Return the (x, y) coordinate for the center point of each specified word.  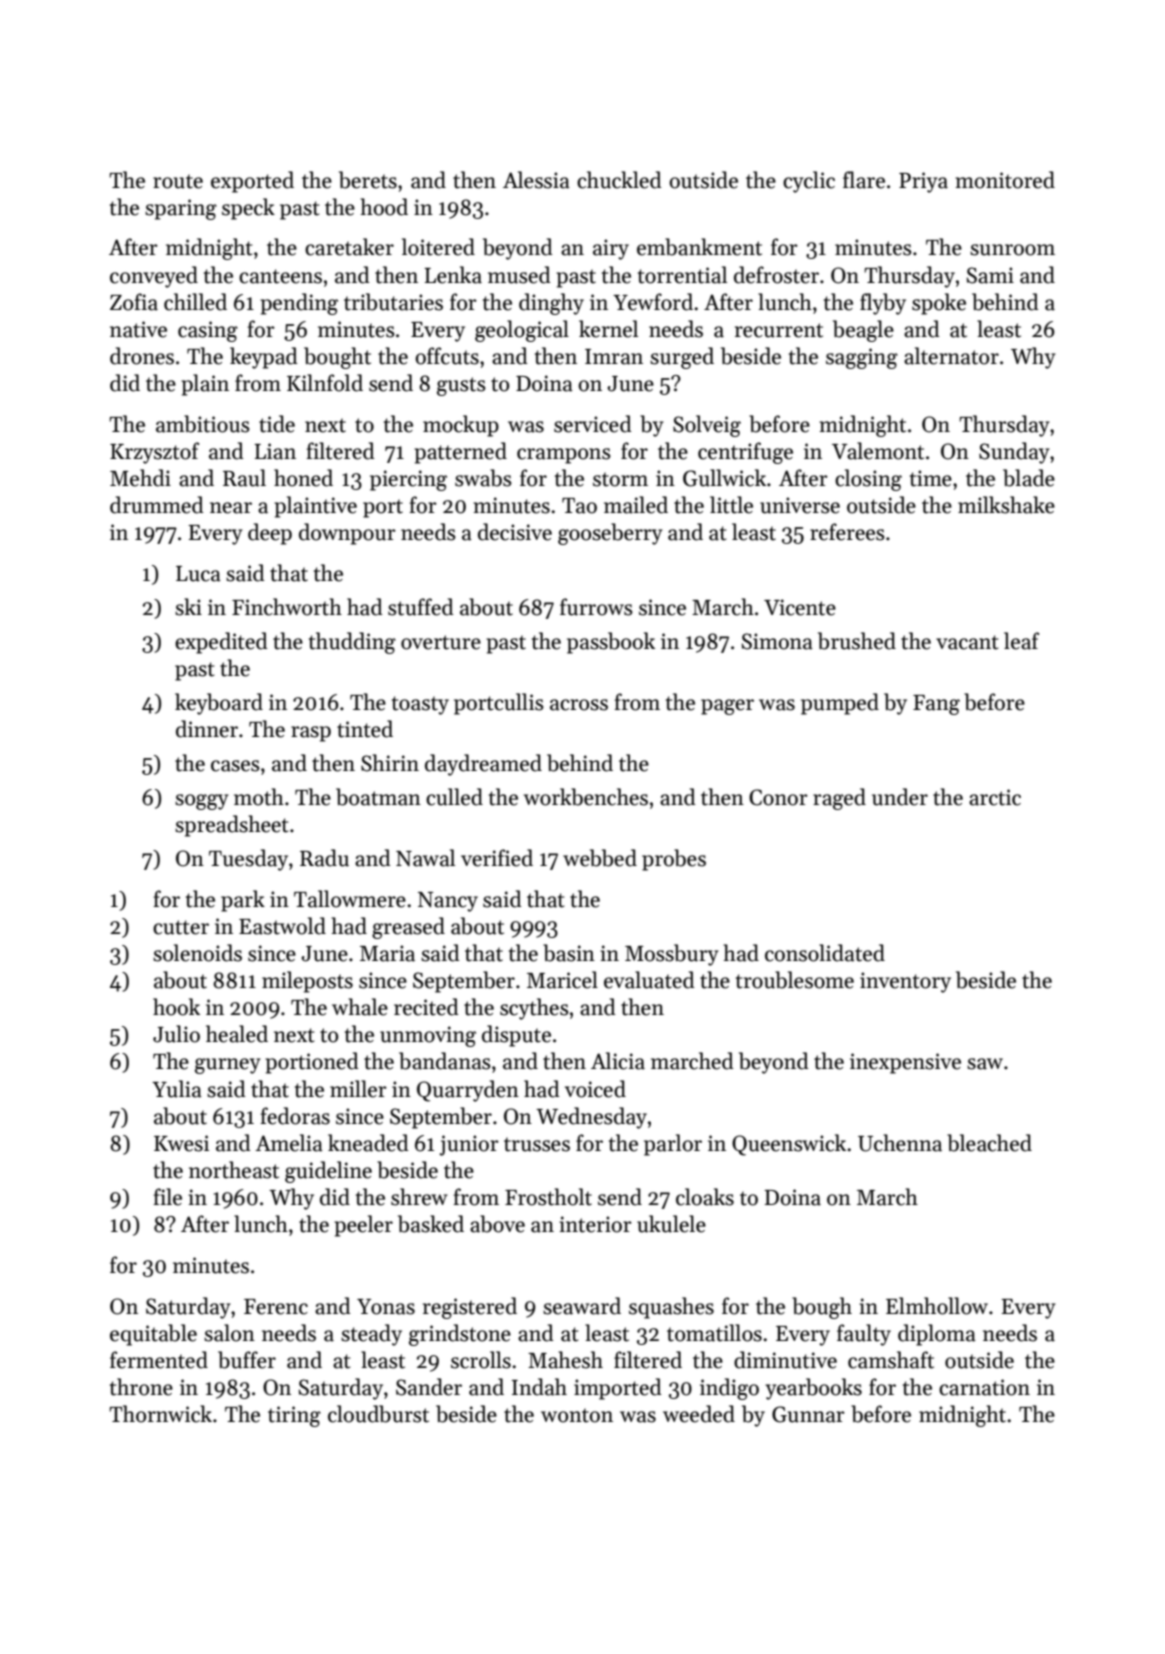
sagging (862, 358)
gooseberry (610, 534)
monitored (1005, 180)
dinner (207, 729)
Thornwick (160, 1414)
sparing (181, 209)
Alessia (536, 180)
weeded (699, 1414)
